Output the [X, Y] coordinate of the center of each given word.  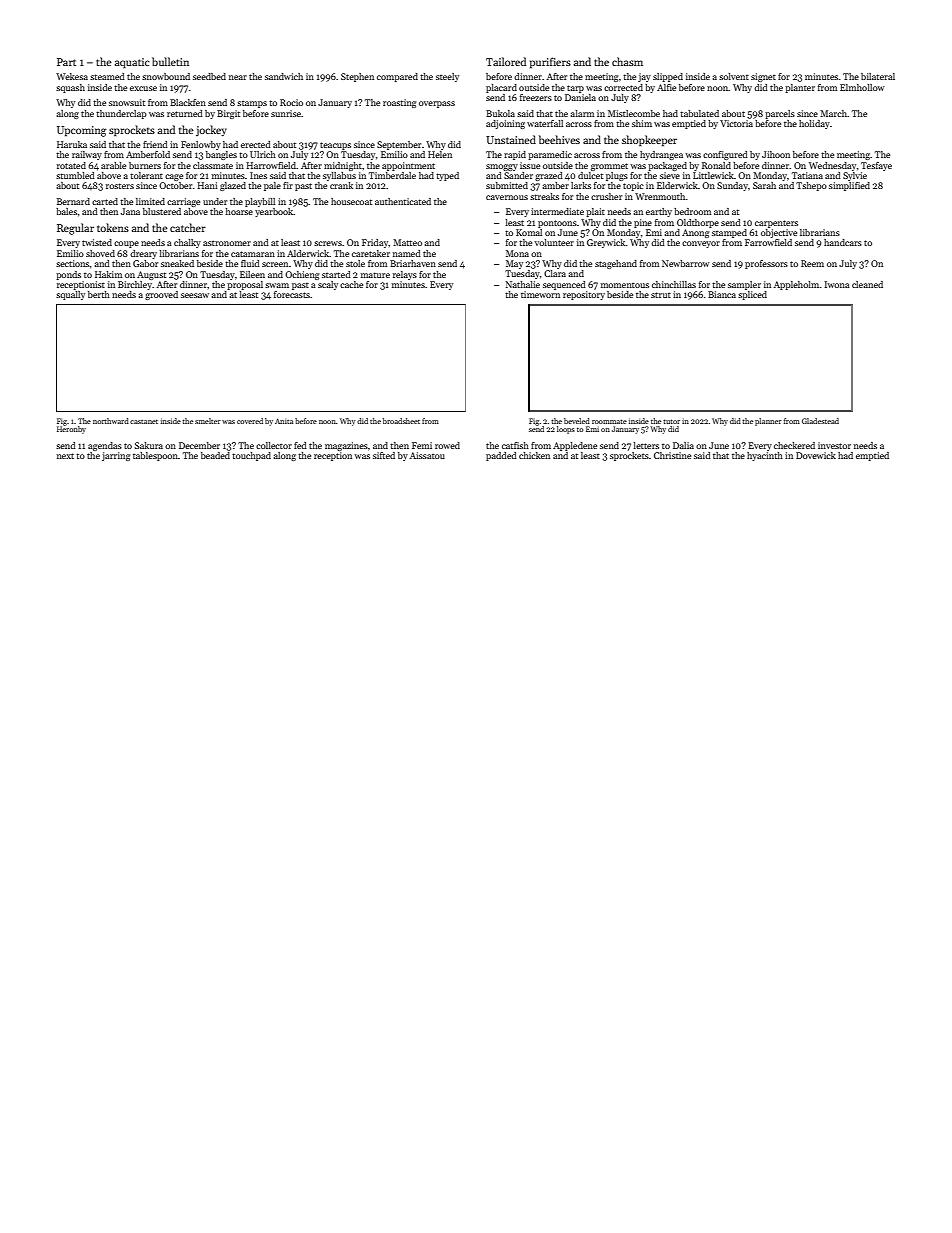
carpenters [776, 224]
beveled [577, 421]
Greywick [606, 243]
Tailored [506, 61]
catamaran [253, 254]
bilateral [878, 76]
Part [66, 62]
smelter [208, 421]
